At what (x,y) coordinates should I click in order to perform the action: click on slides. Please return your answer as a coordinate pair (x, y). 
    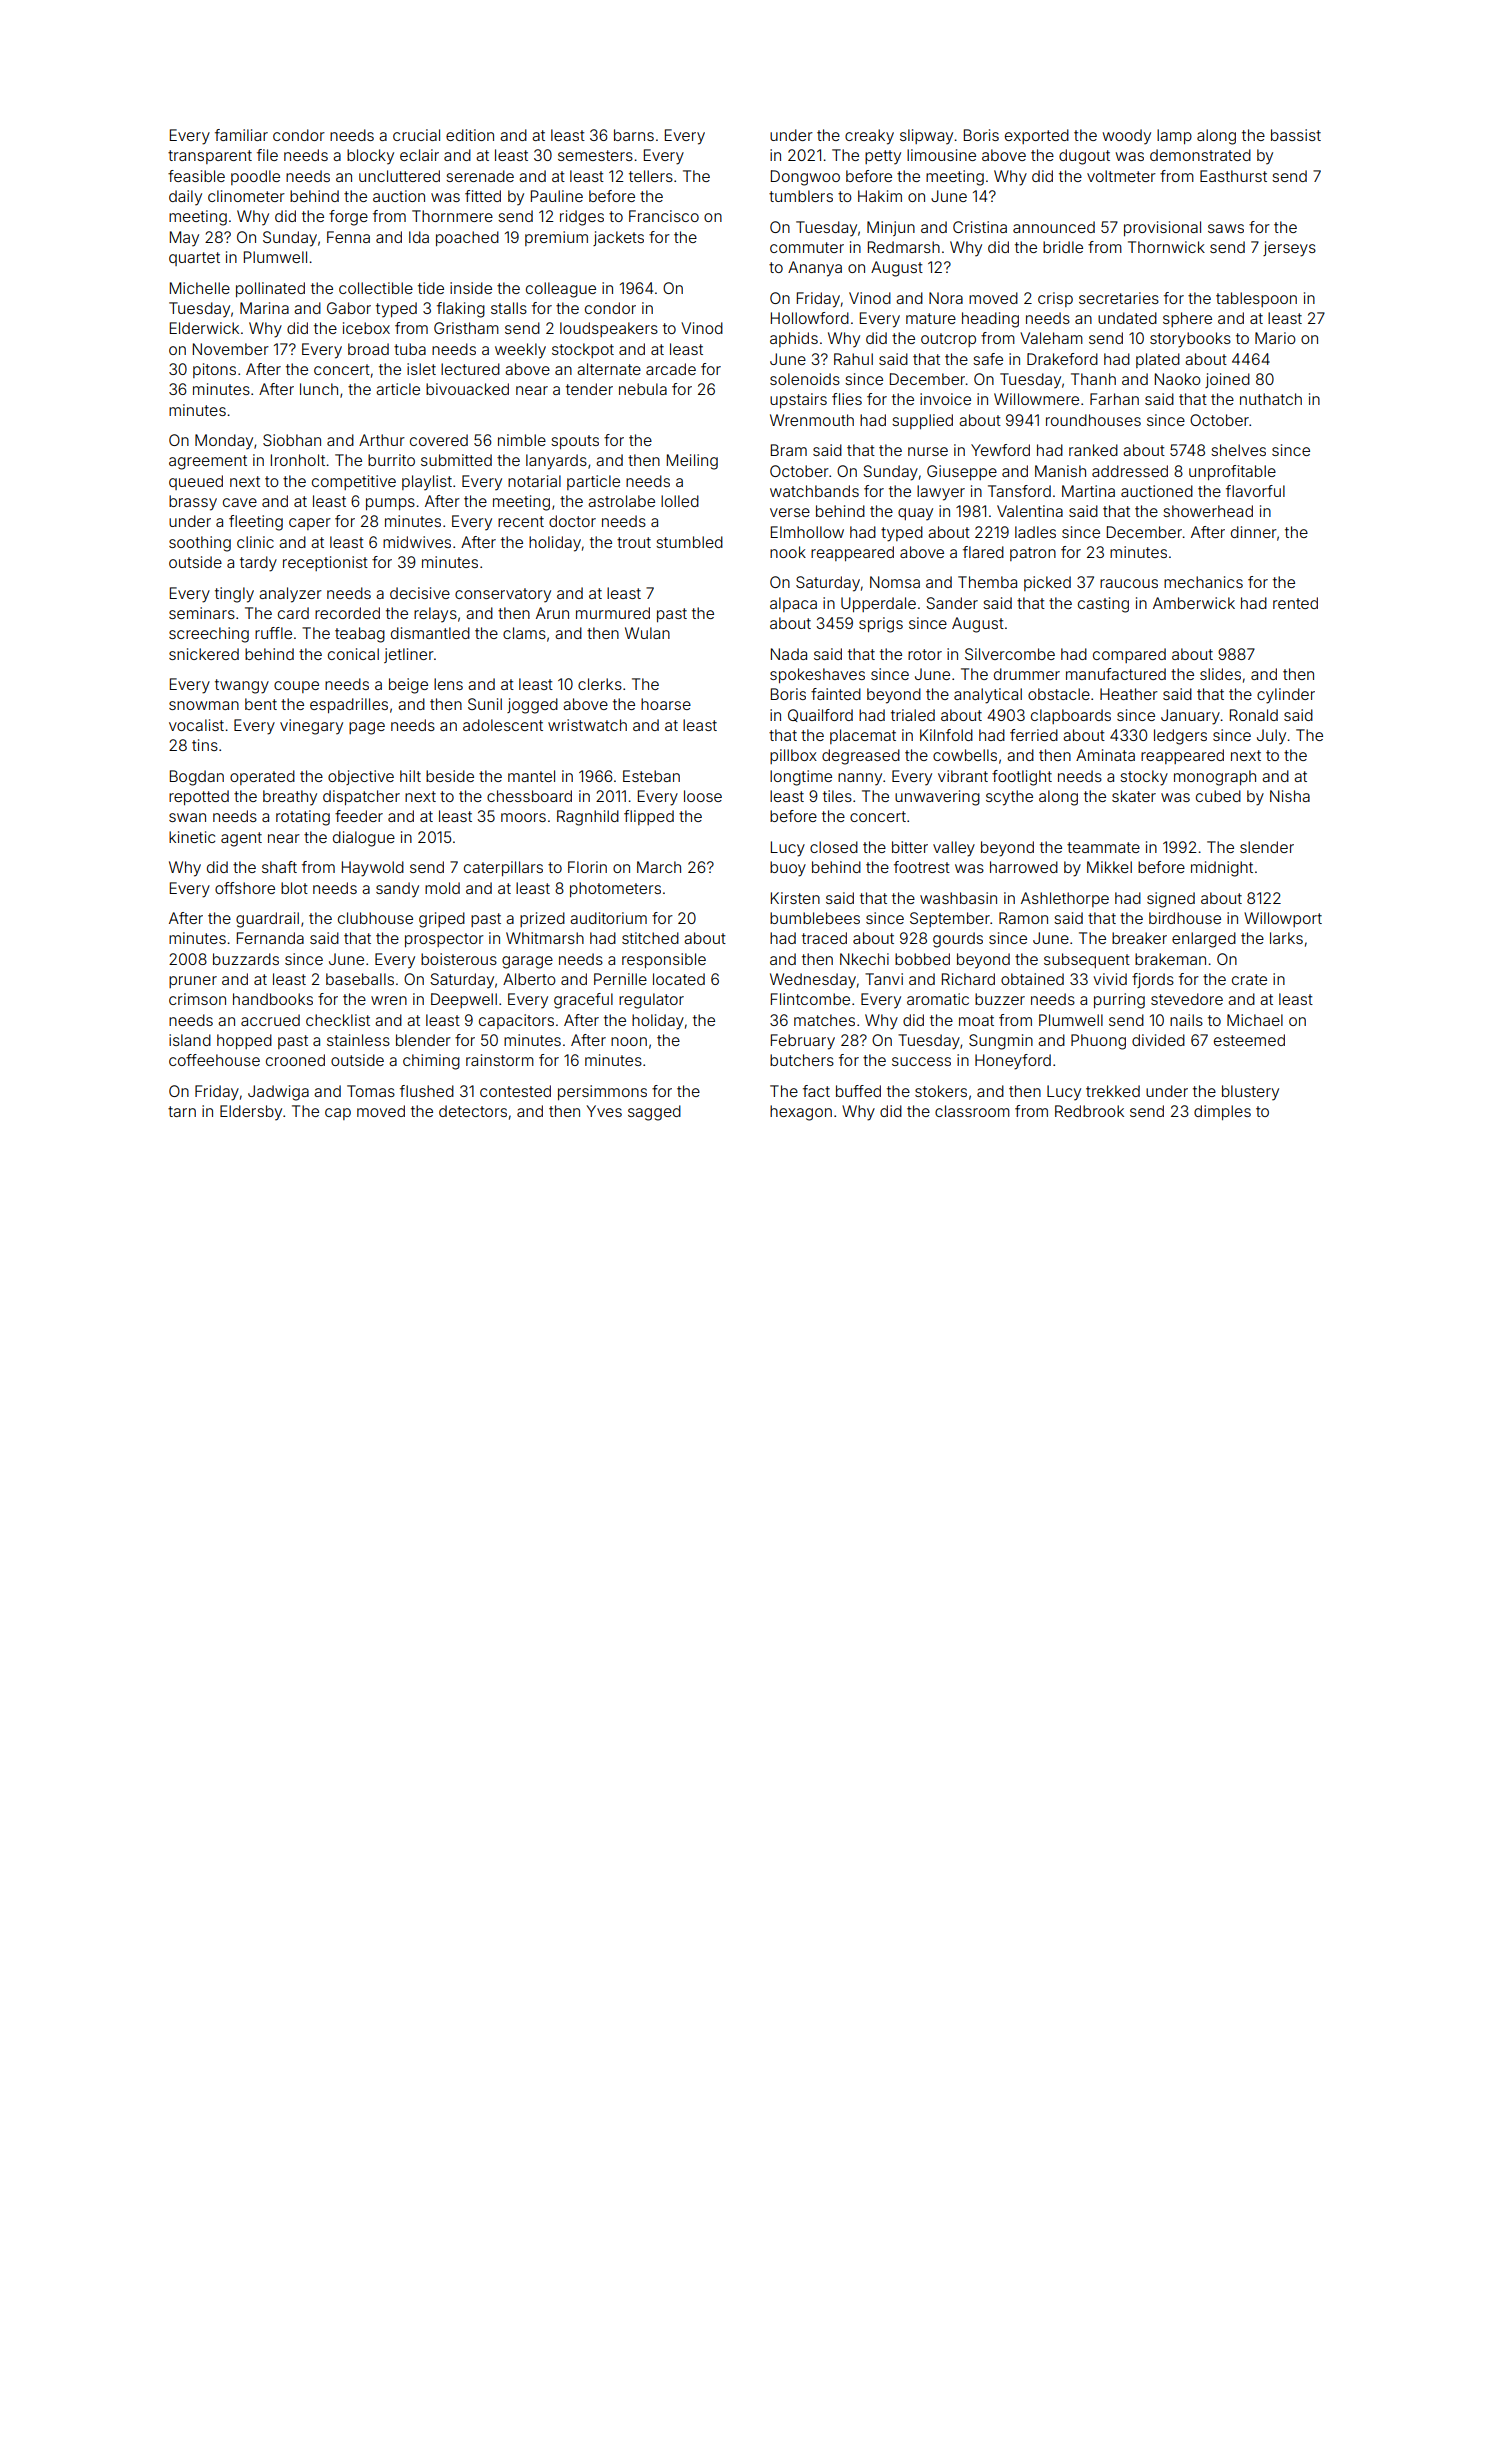
    Looking at the image, I should click on (1220, 674).
